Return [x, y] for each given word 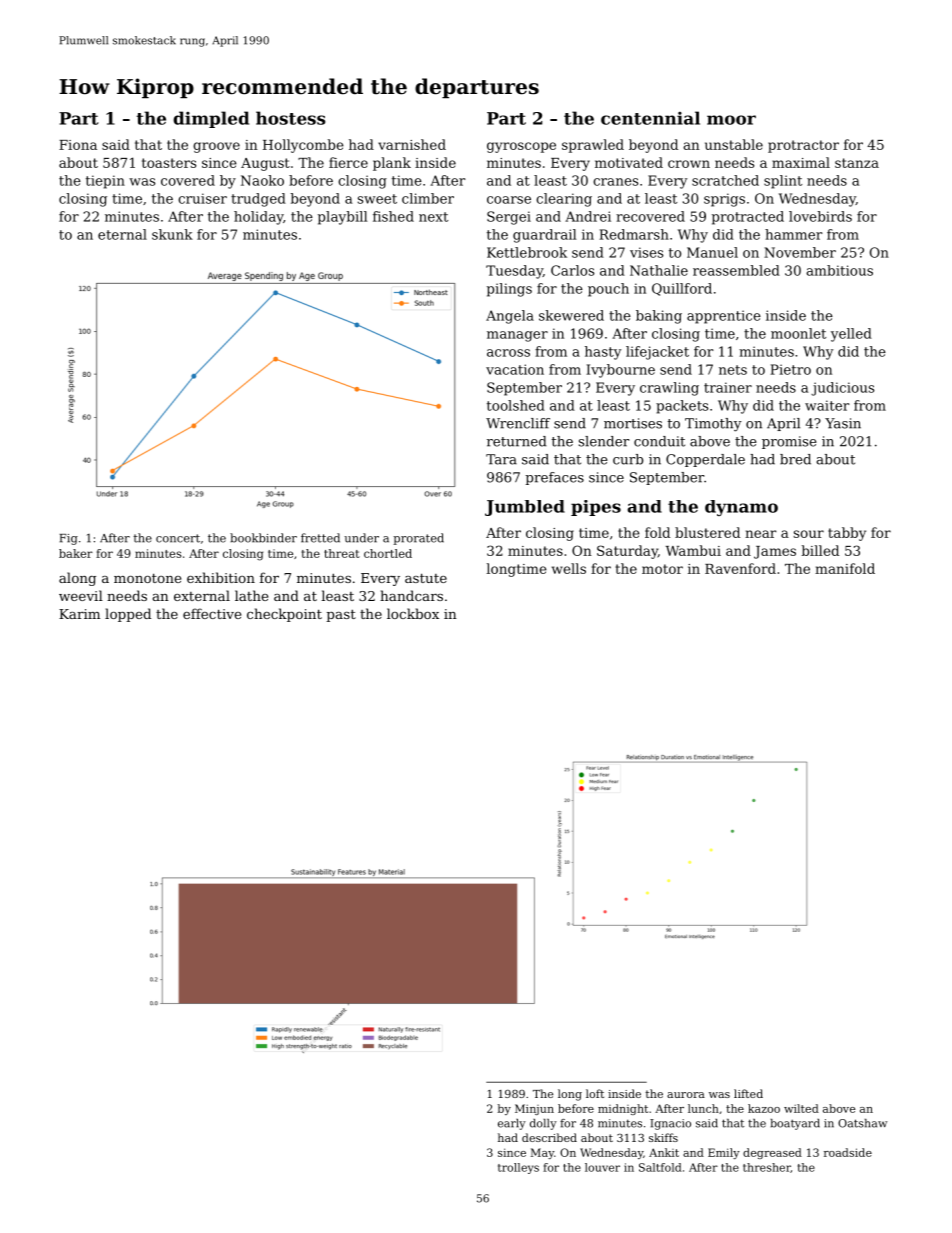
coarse [509, 200]
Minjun [534, 1109]
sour [809, 534]
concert [178, 538]
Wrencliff [518, 423]
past [341, 615]
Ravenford [740, 568]
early [512, 1124]
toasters [169, 163]
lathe [251, 595]
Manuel [712, 252]
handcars [411, 595]
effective [212, 613]
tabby [847, 534]
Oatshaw [862, 1123]
